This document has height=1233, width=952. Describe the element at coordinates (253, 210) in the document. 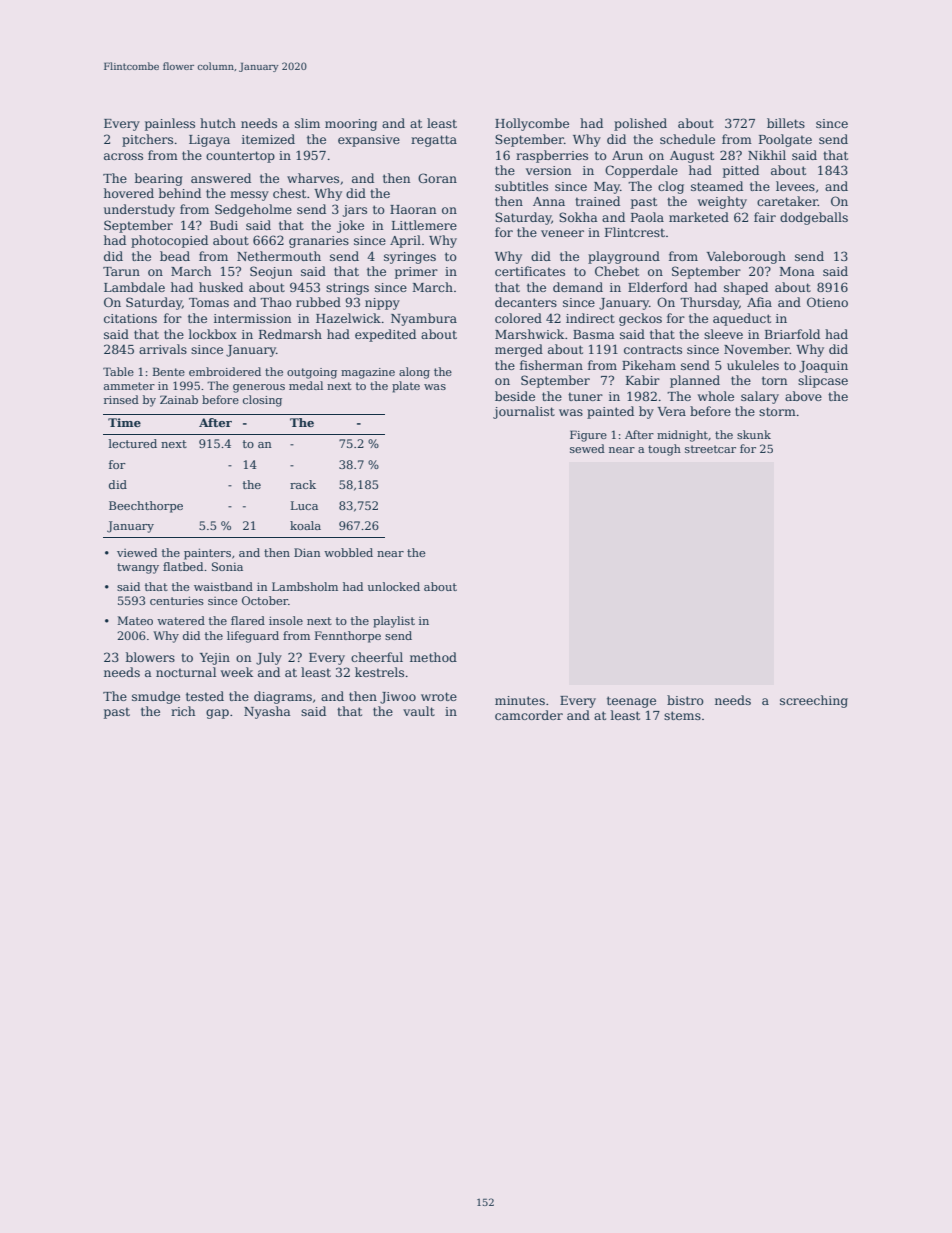

I see `Sedgeholme` at that location.
